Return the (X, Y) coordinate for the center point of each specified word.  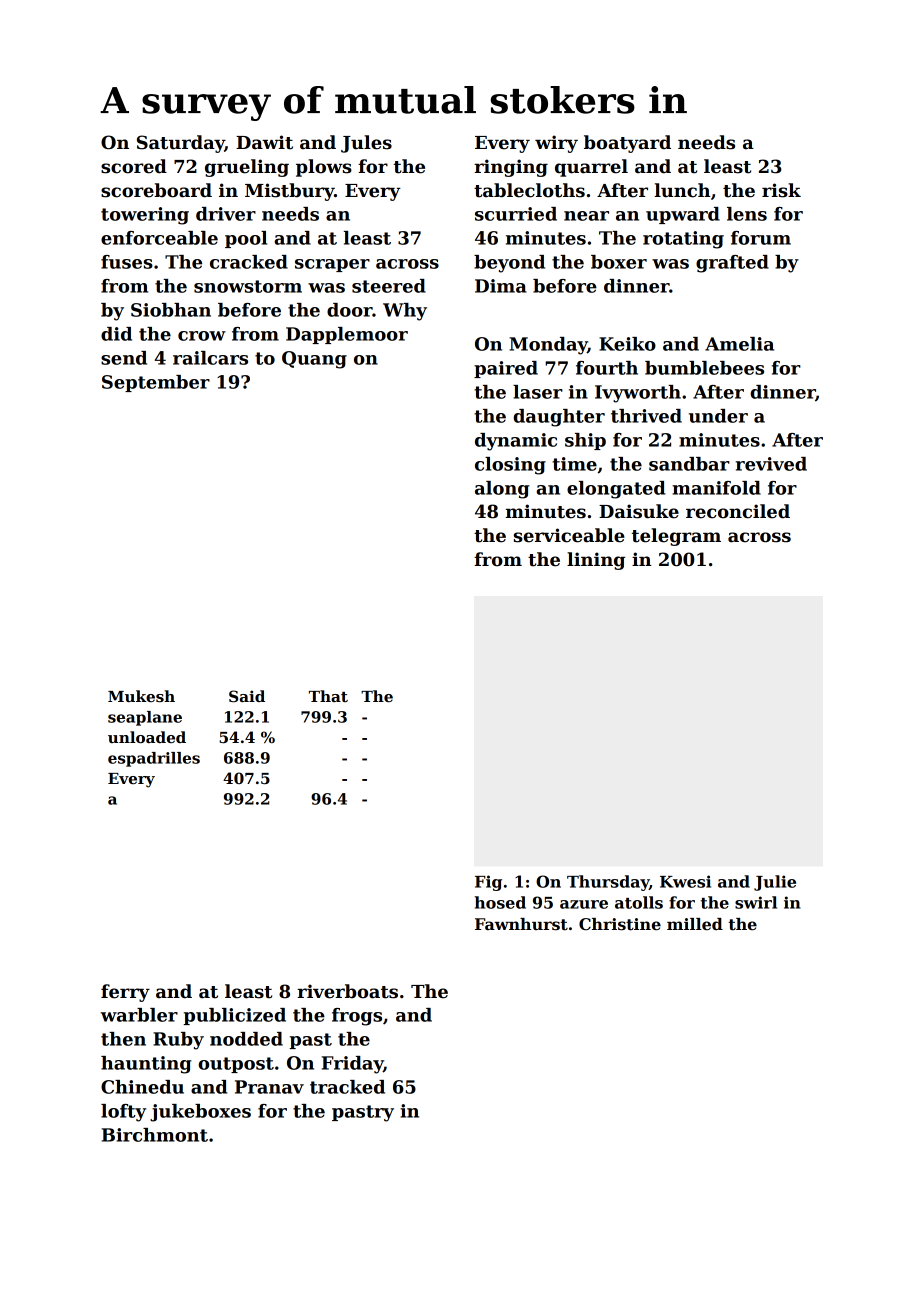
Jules (366, 144)
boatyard (627, 144)
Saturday (181, 144)
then (123, 1039)
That (328, 696)
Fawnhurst (521, 924)
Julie (775, 883)
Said (247, 696)
